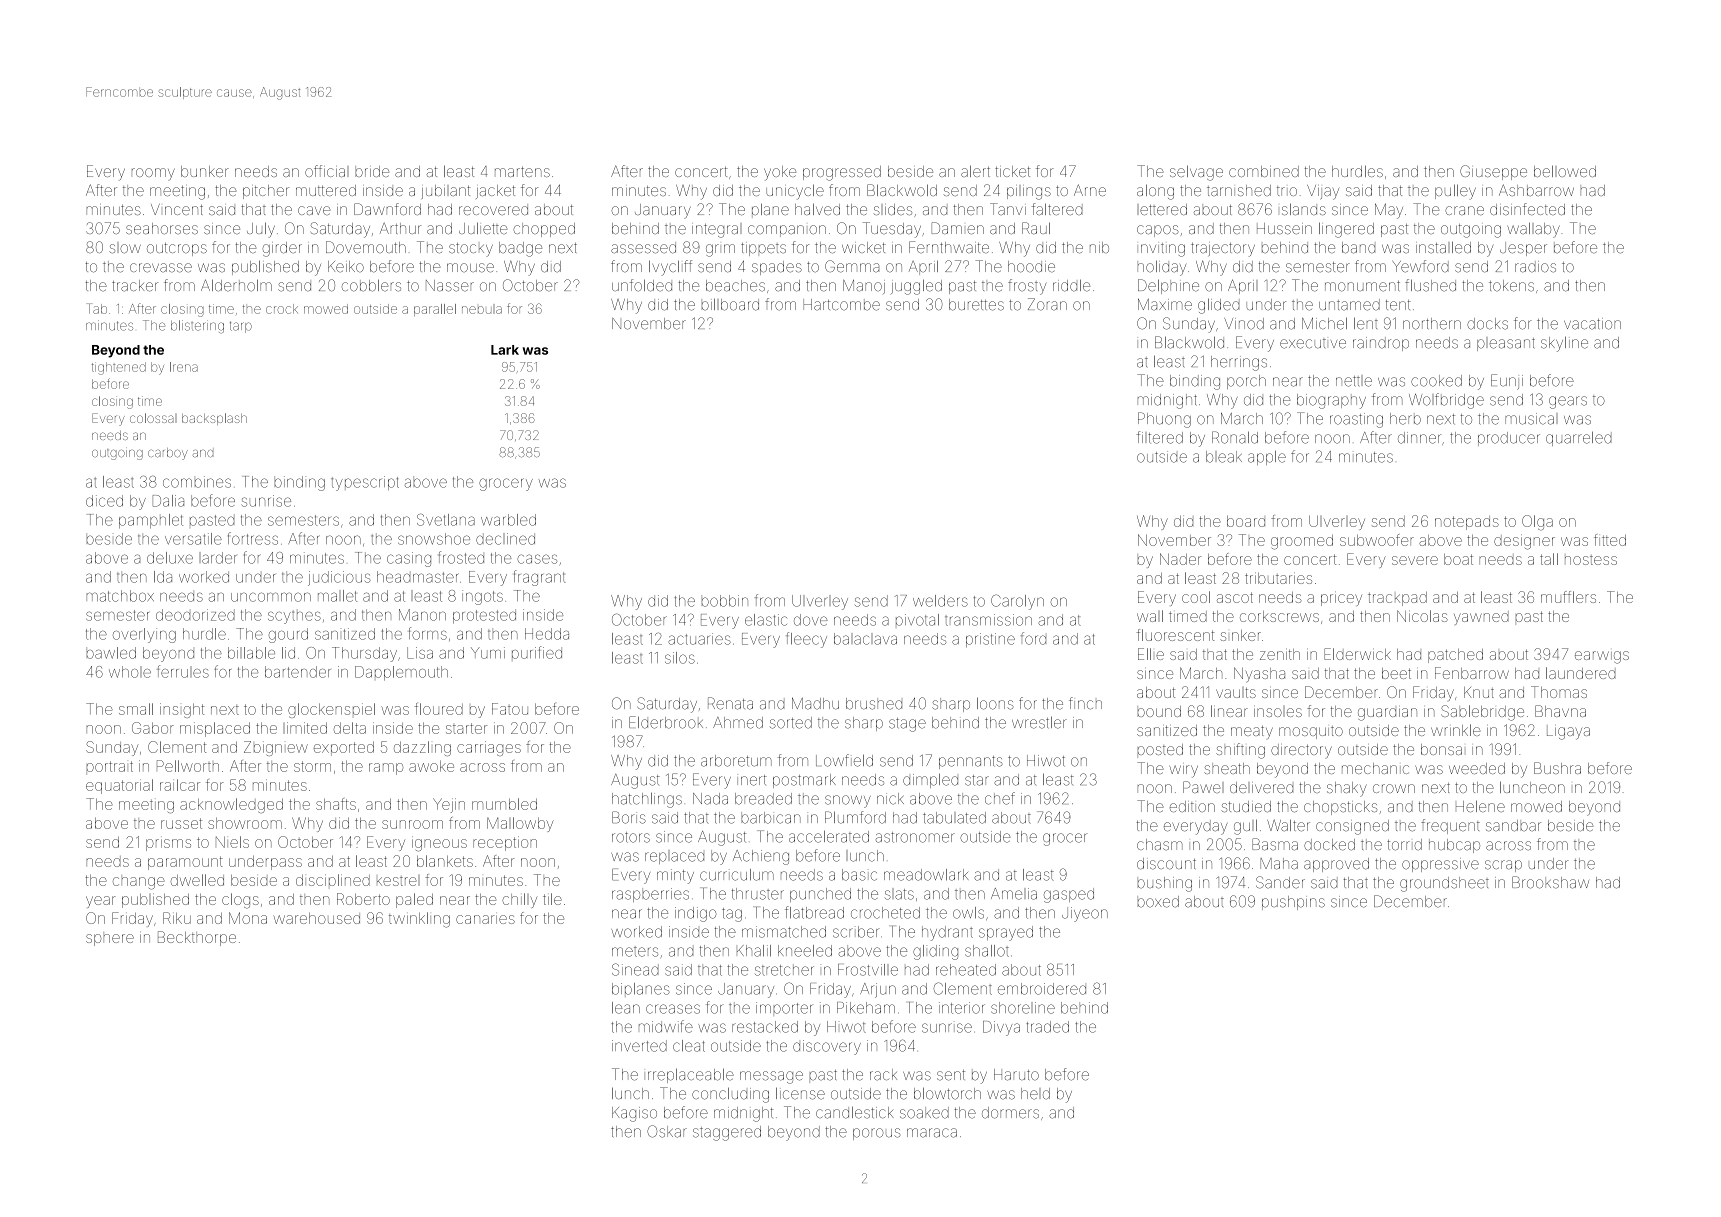  Describe the element at coordinates (168, 845) in the document. I see `prisms` at that location.
